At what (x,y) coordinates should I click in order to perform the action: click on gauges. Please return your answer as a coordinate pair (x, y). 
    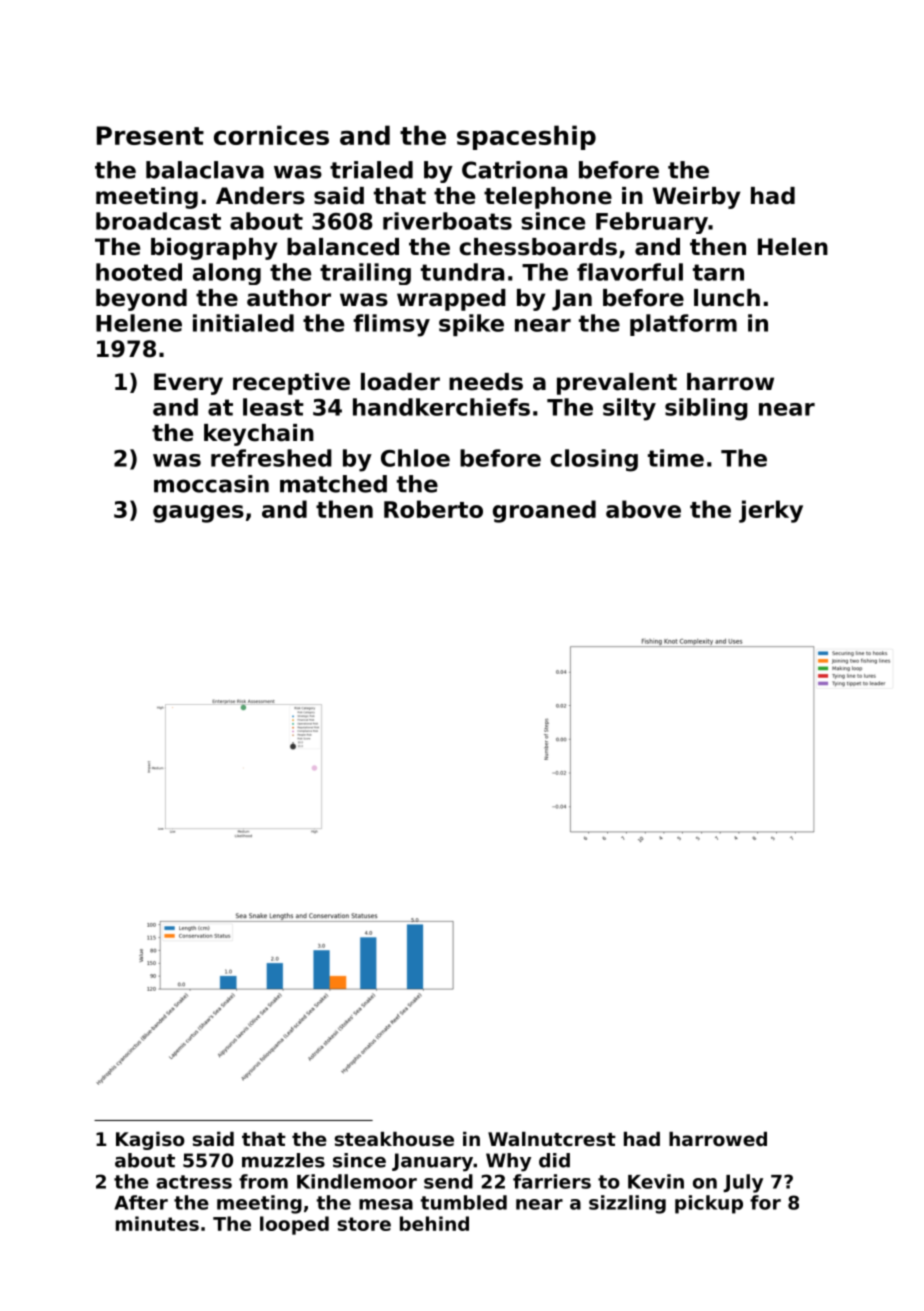
    Looking at the image, I should click on (198, 514).
